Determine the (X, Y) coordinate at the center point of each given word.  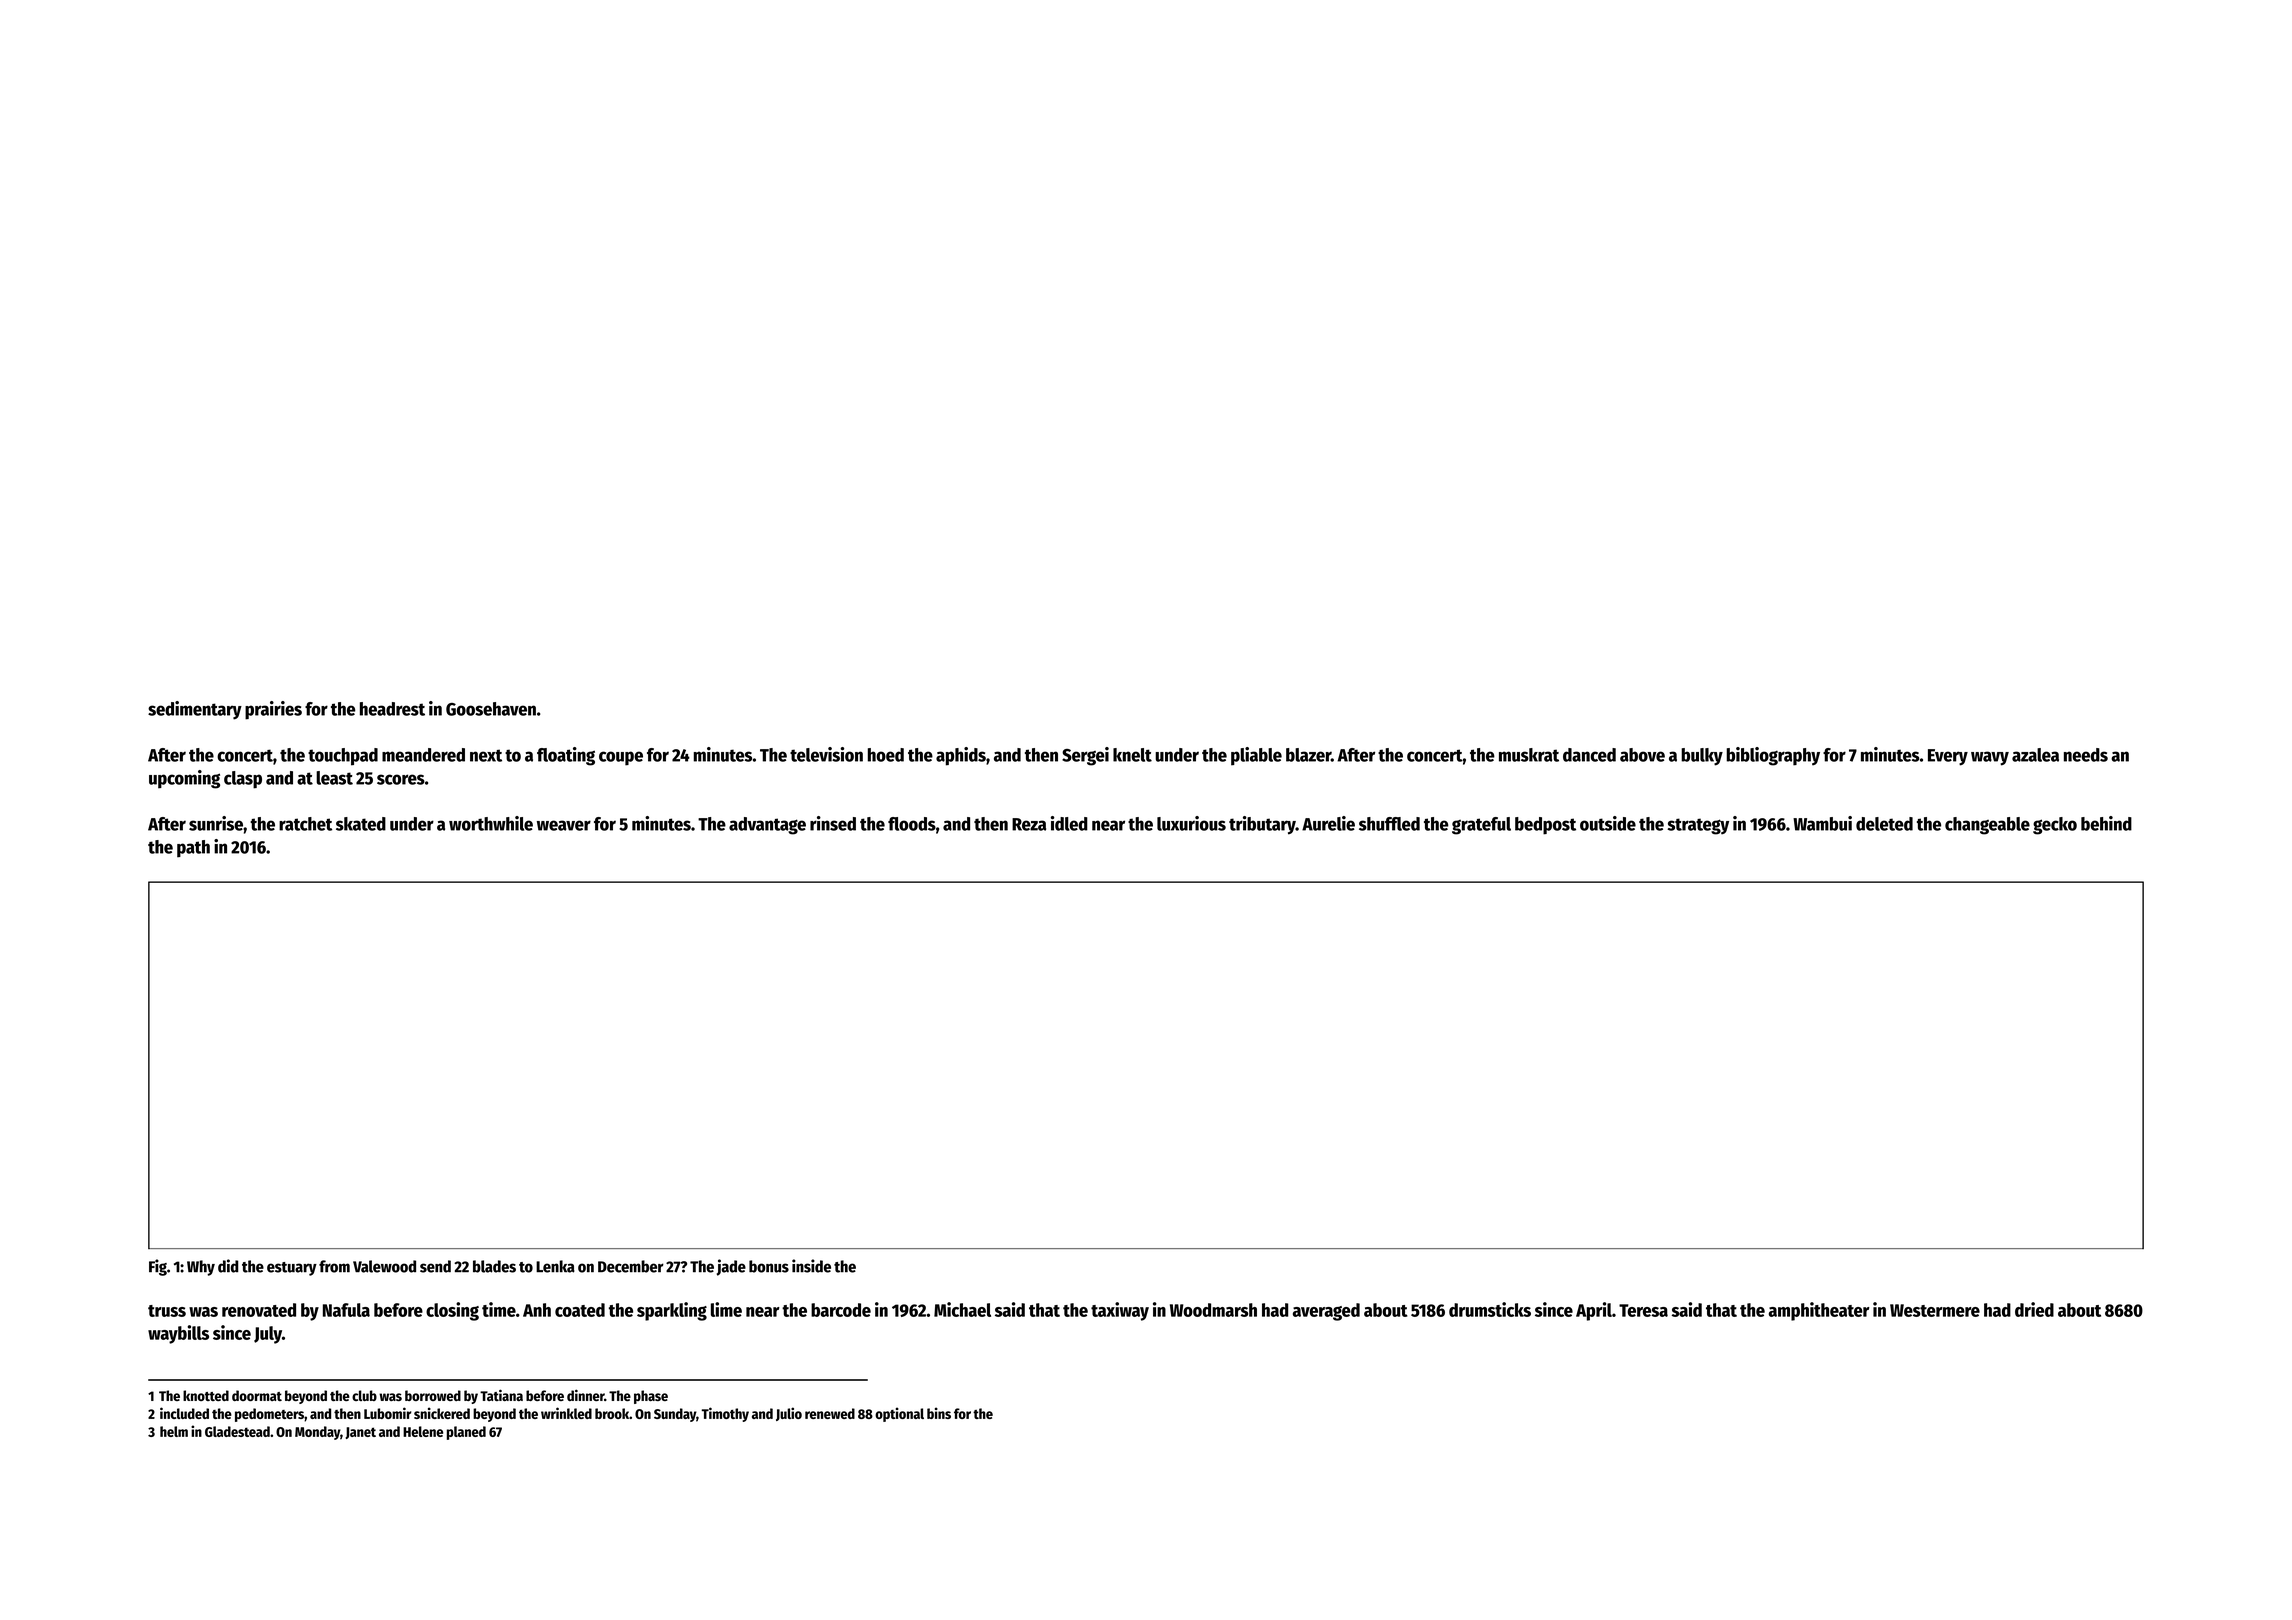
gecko (2055, 826)
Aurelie (1328, 823)
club (364, 1395)
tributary (1262, 825)
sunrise (216, 823)
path (193, 848)
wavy (1990, 758)
